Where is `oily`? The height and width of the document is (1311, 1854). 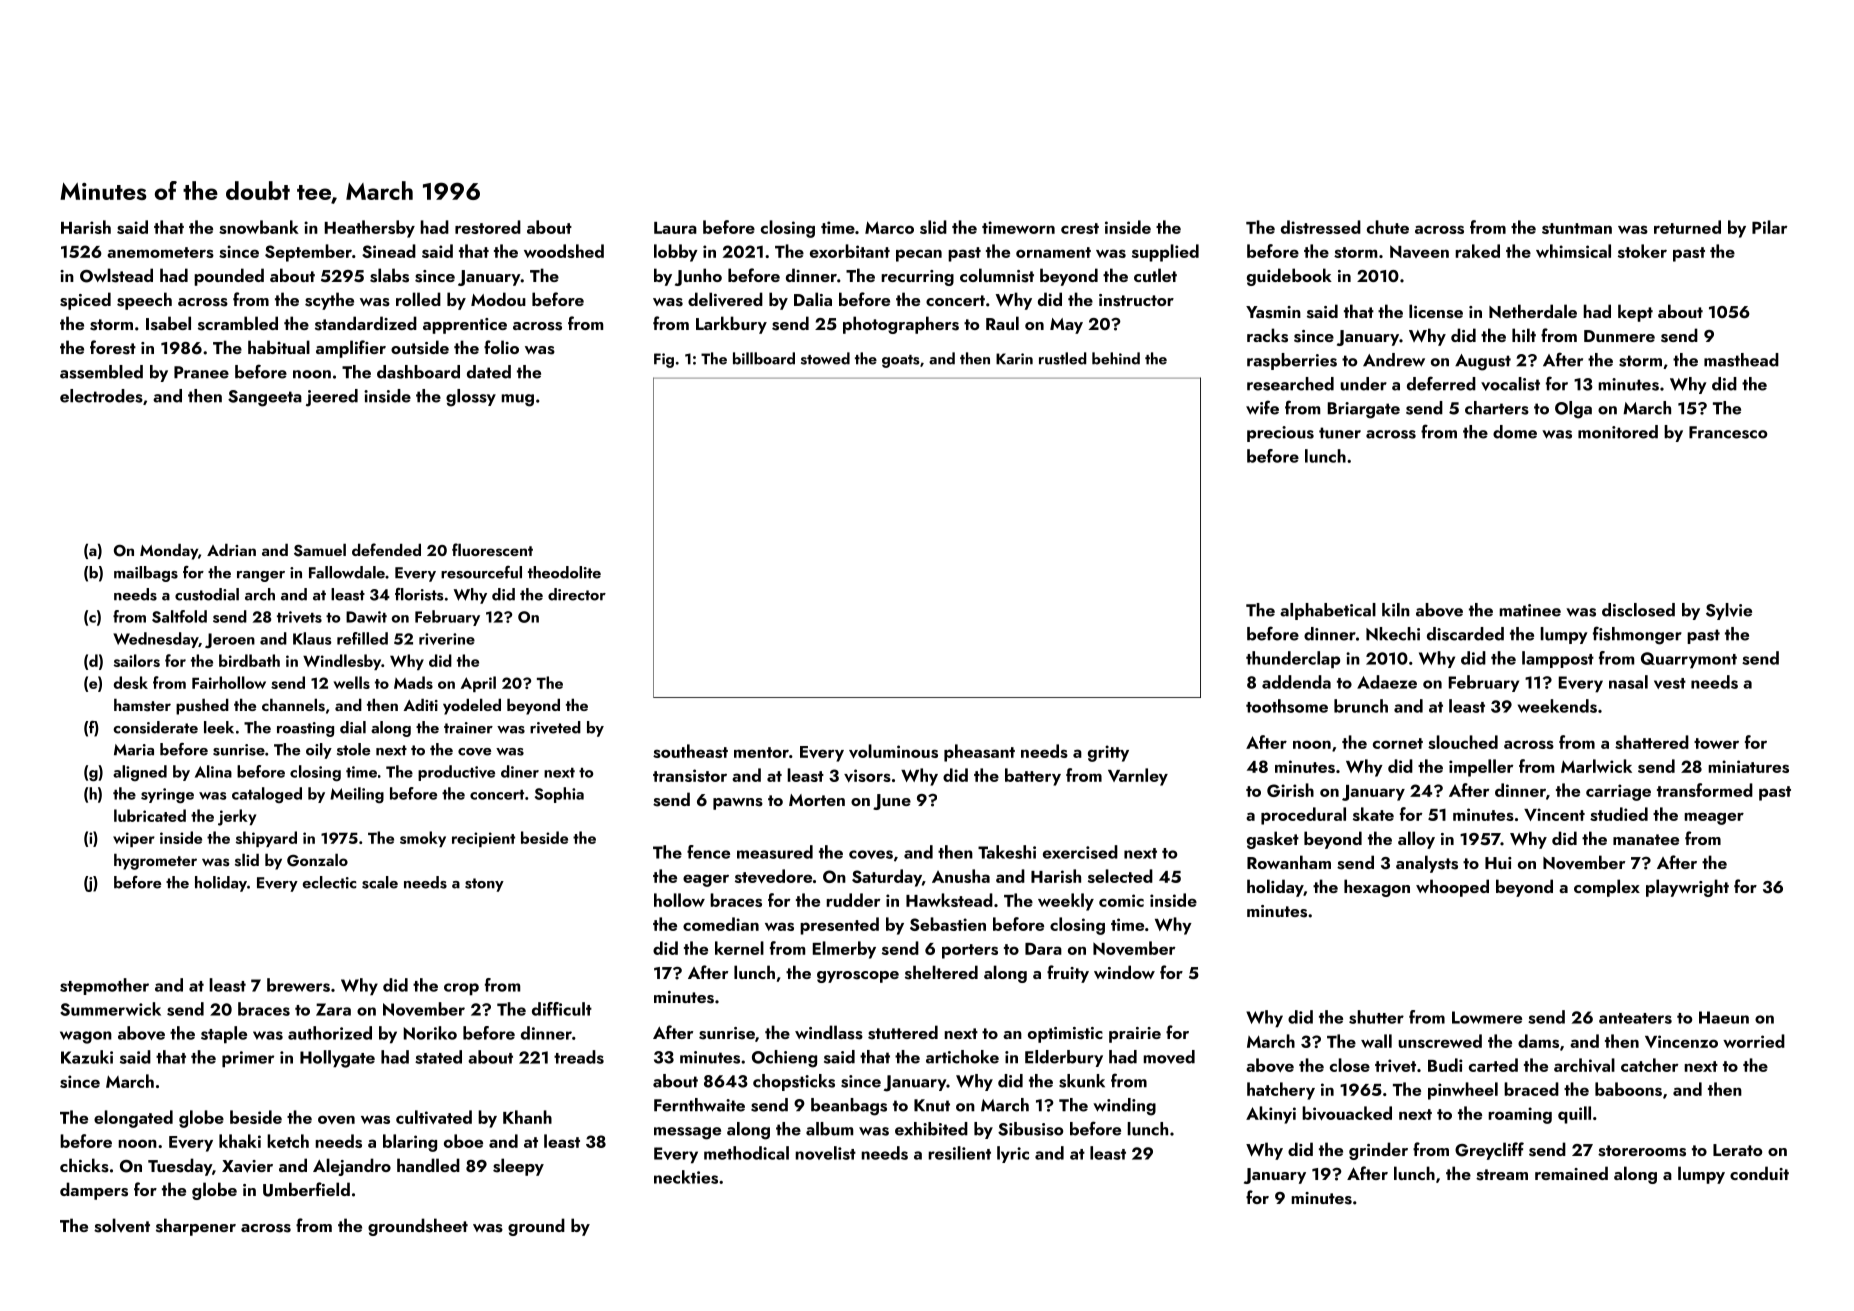 oily is located at coordinates (319, 751).
